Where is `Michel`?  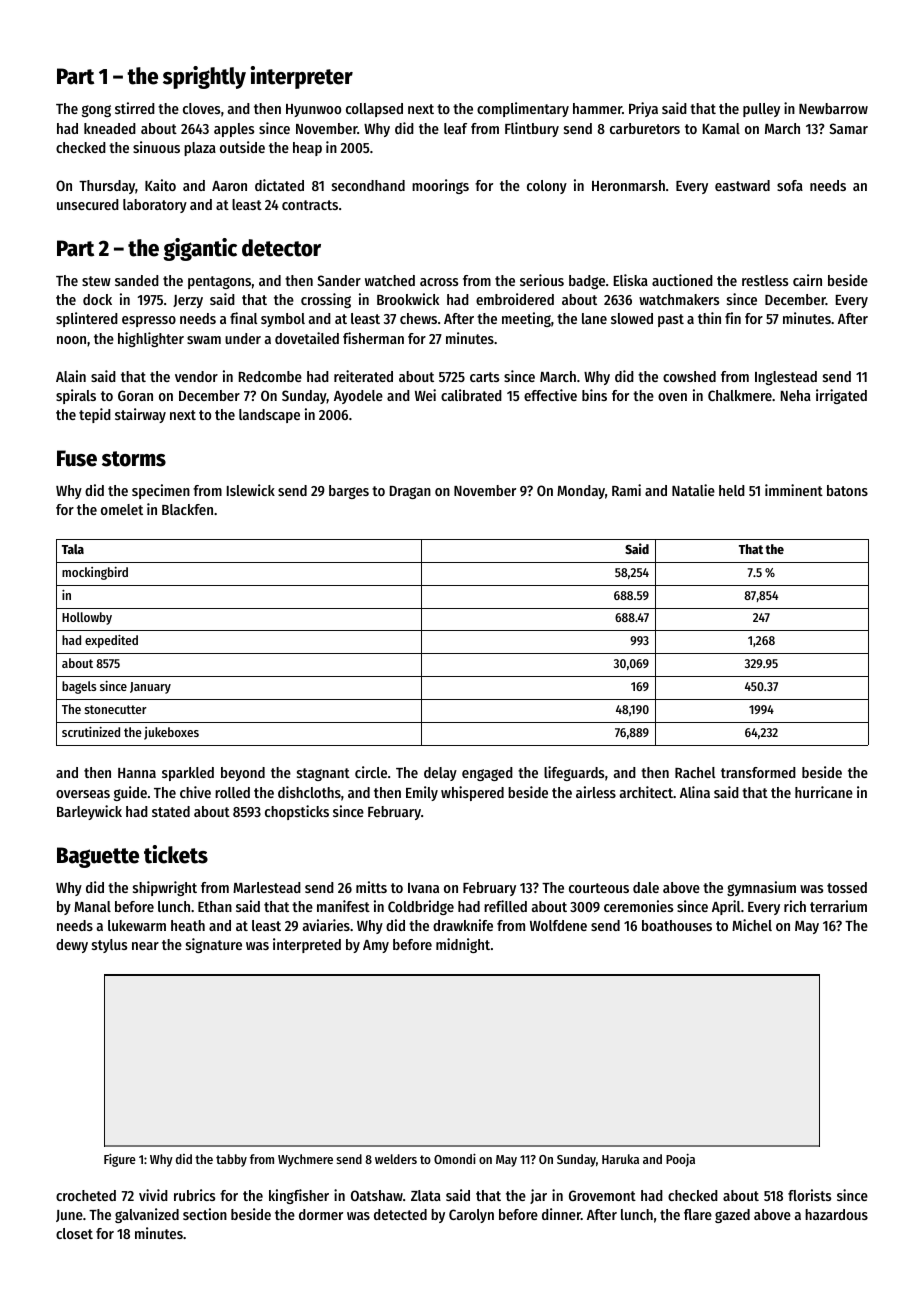 Michel is located at coordinates (752, 925).
